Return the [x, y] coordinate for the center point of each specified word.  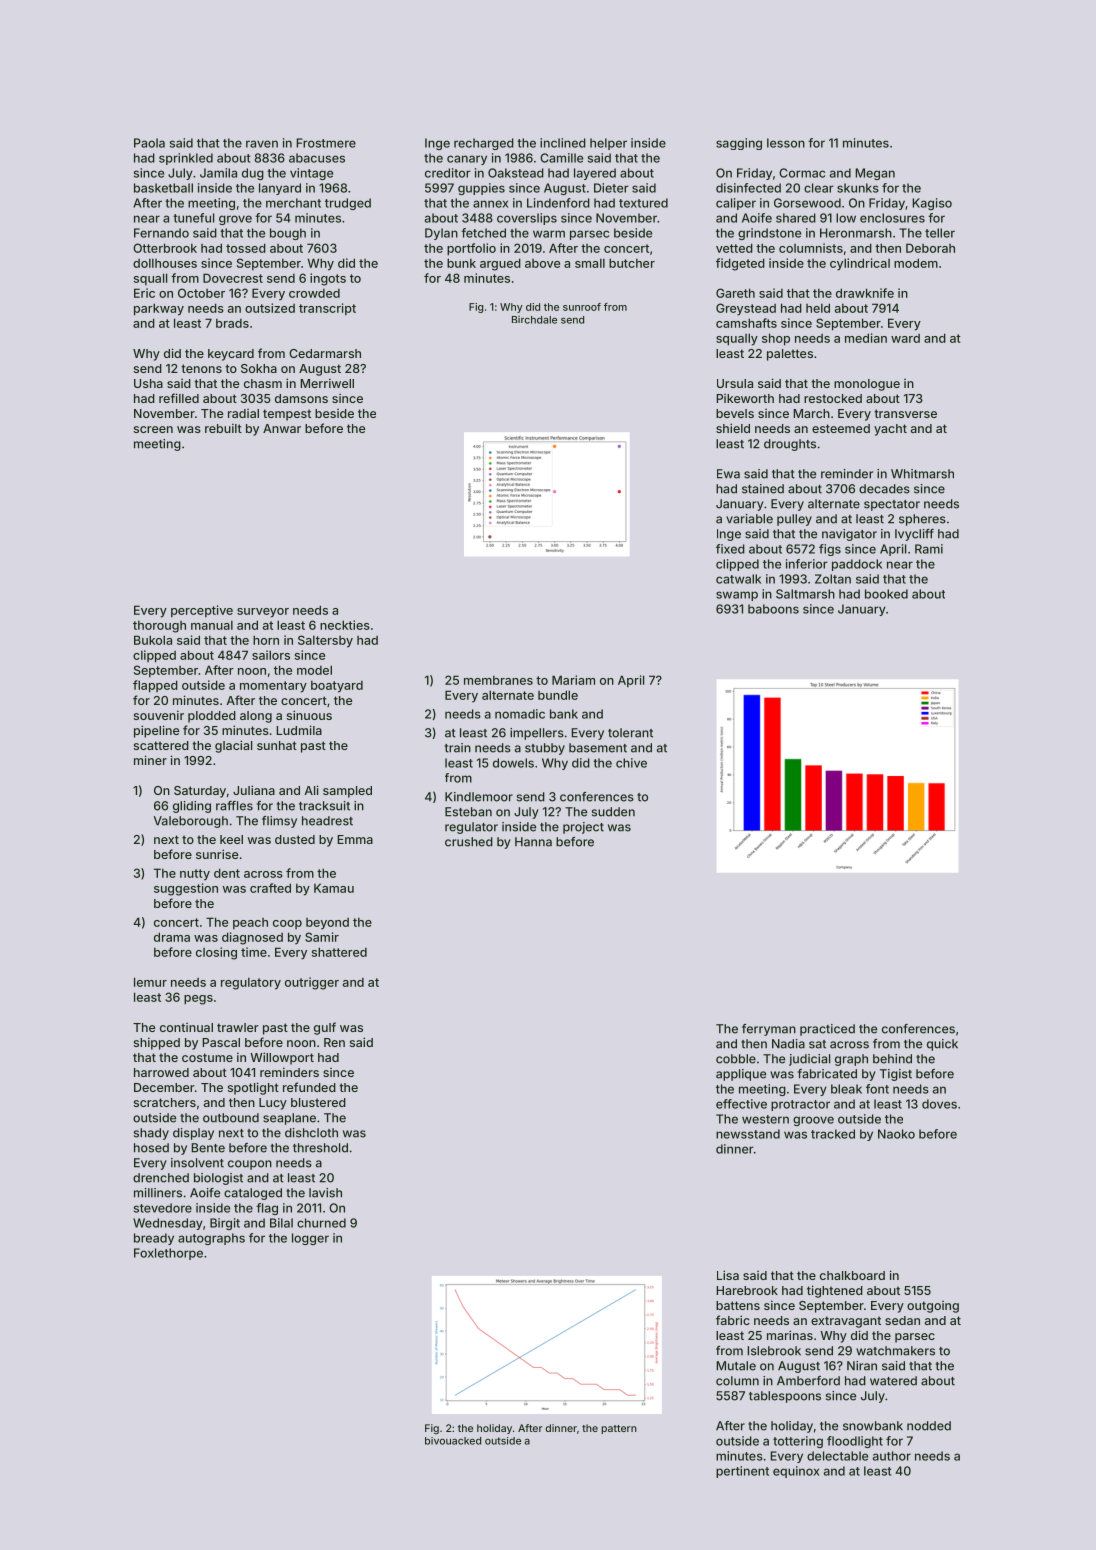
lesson [786, 143]
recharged [484, 144]
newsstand [748, 1134]
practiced [827, 1030]
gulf [325, 1028]
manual [212, 625]
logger [310, 1239]
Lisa [728, 1275]
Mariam [573, 680]
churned [321, 1223]
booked [886, 594]
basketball [163, 188]
